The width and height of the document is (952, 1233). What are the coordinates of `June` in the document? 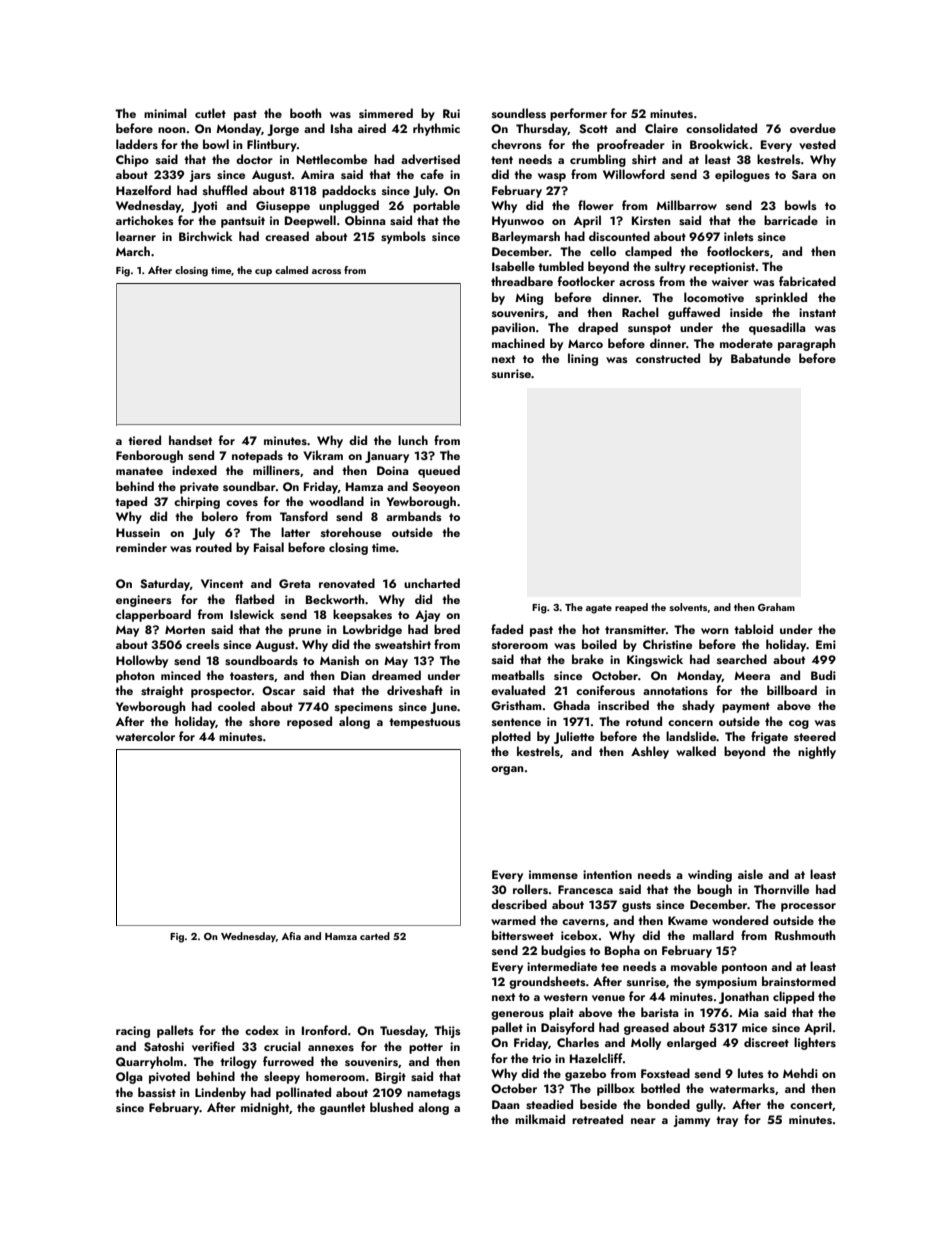 It's located at (443, 708).
